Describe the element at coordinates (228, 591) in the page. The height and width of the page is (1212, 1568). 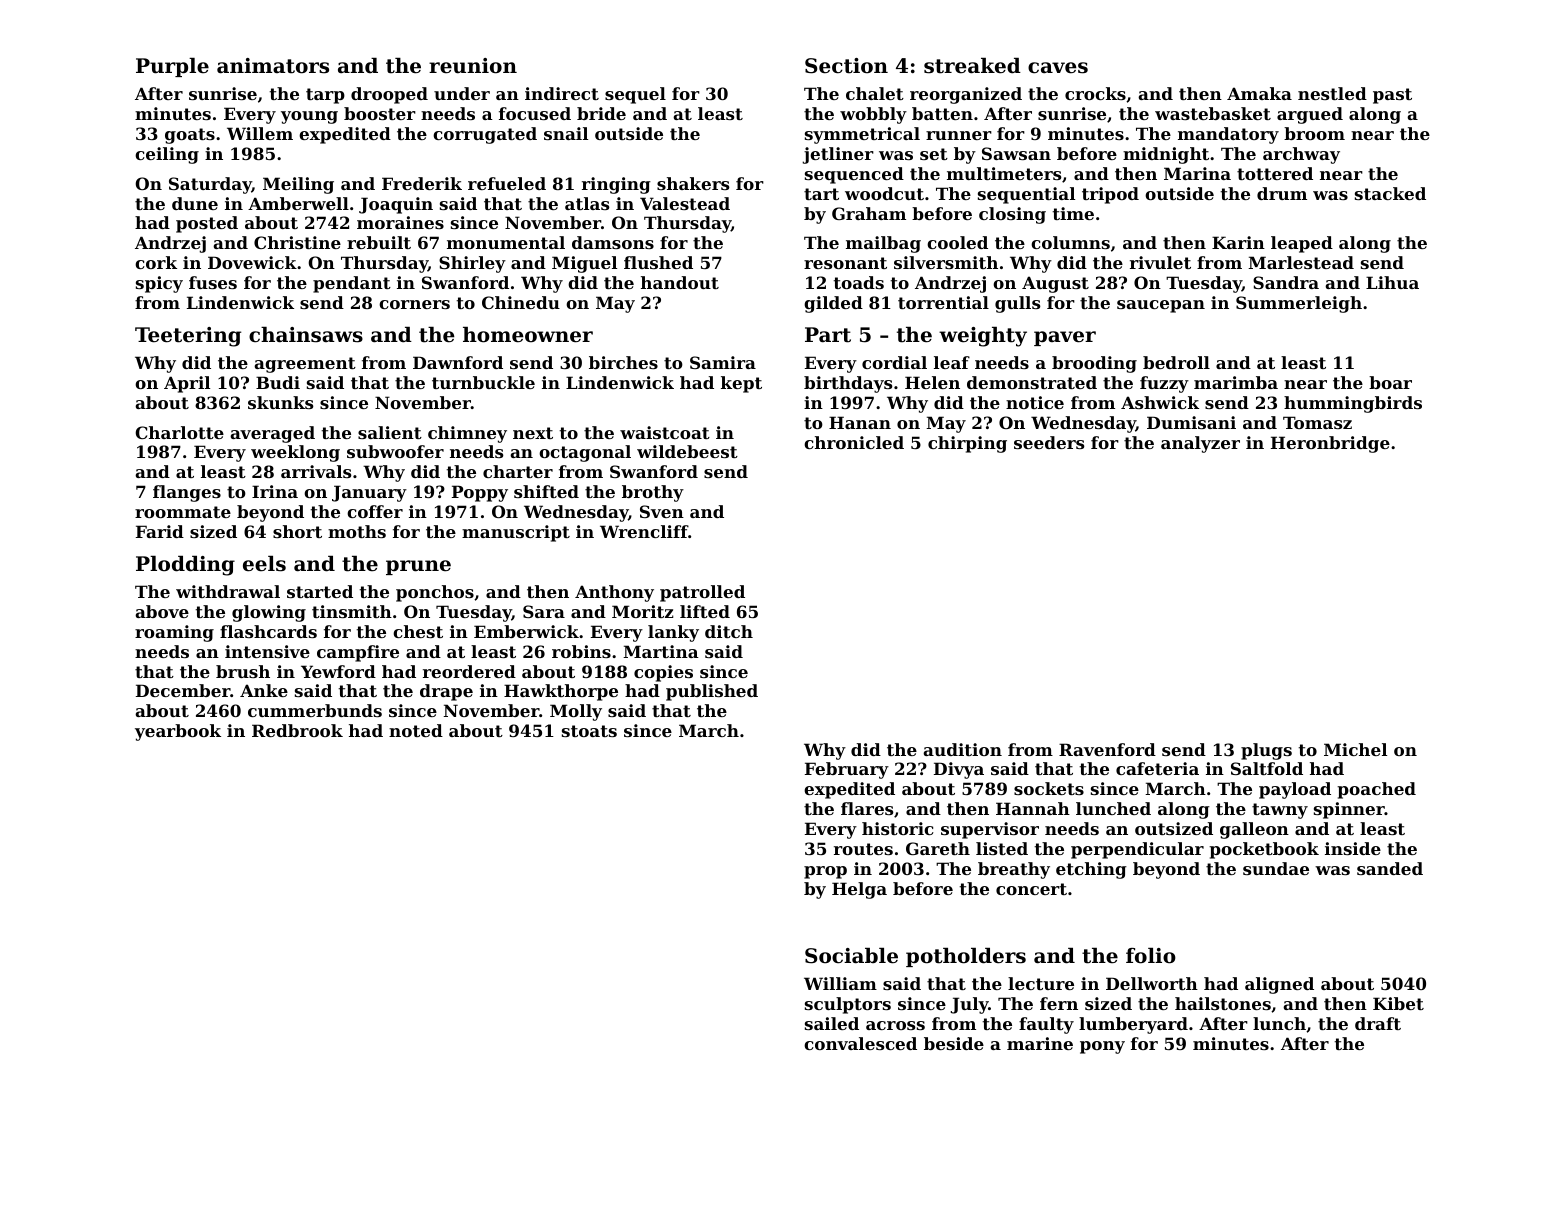
I see `withdrawal` at that location.
